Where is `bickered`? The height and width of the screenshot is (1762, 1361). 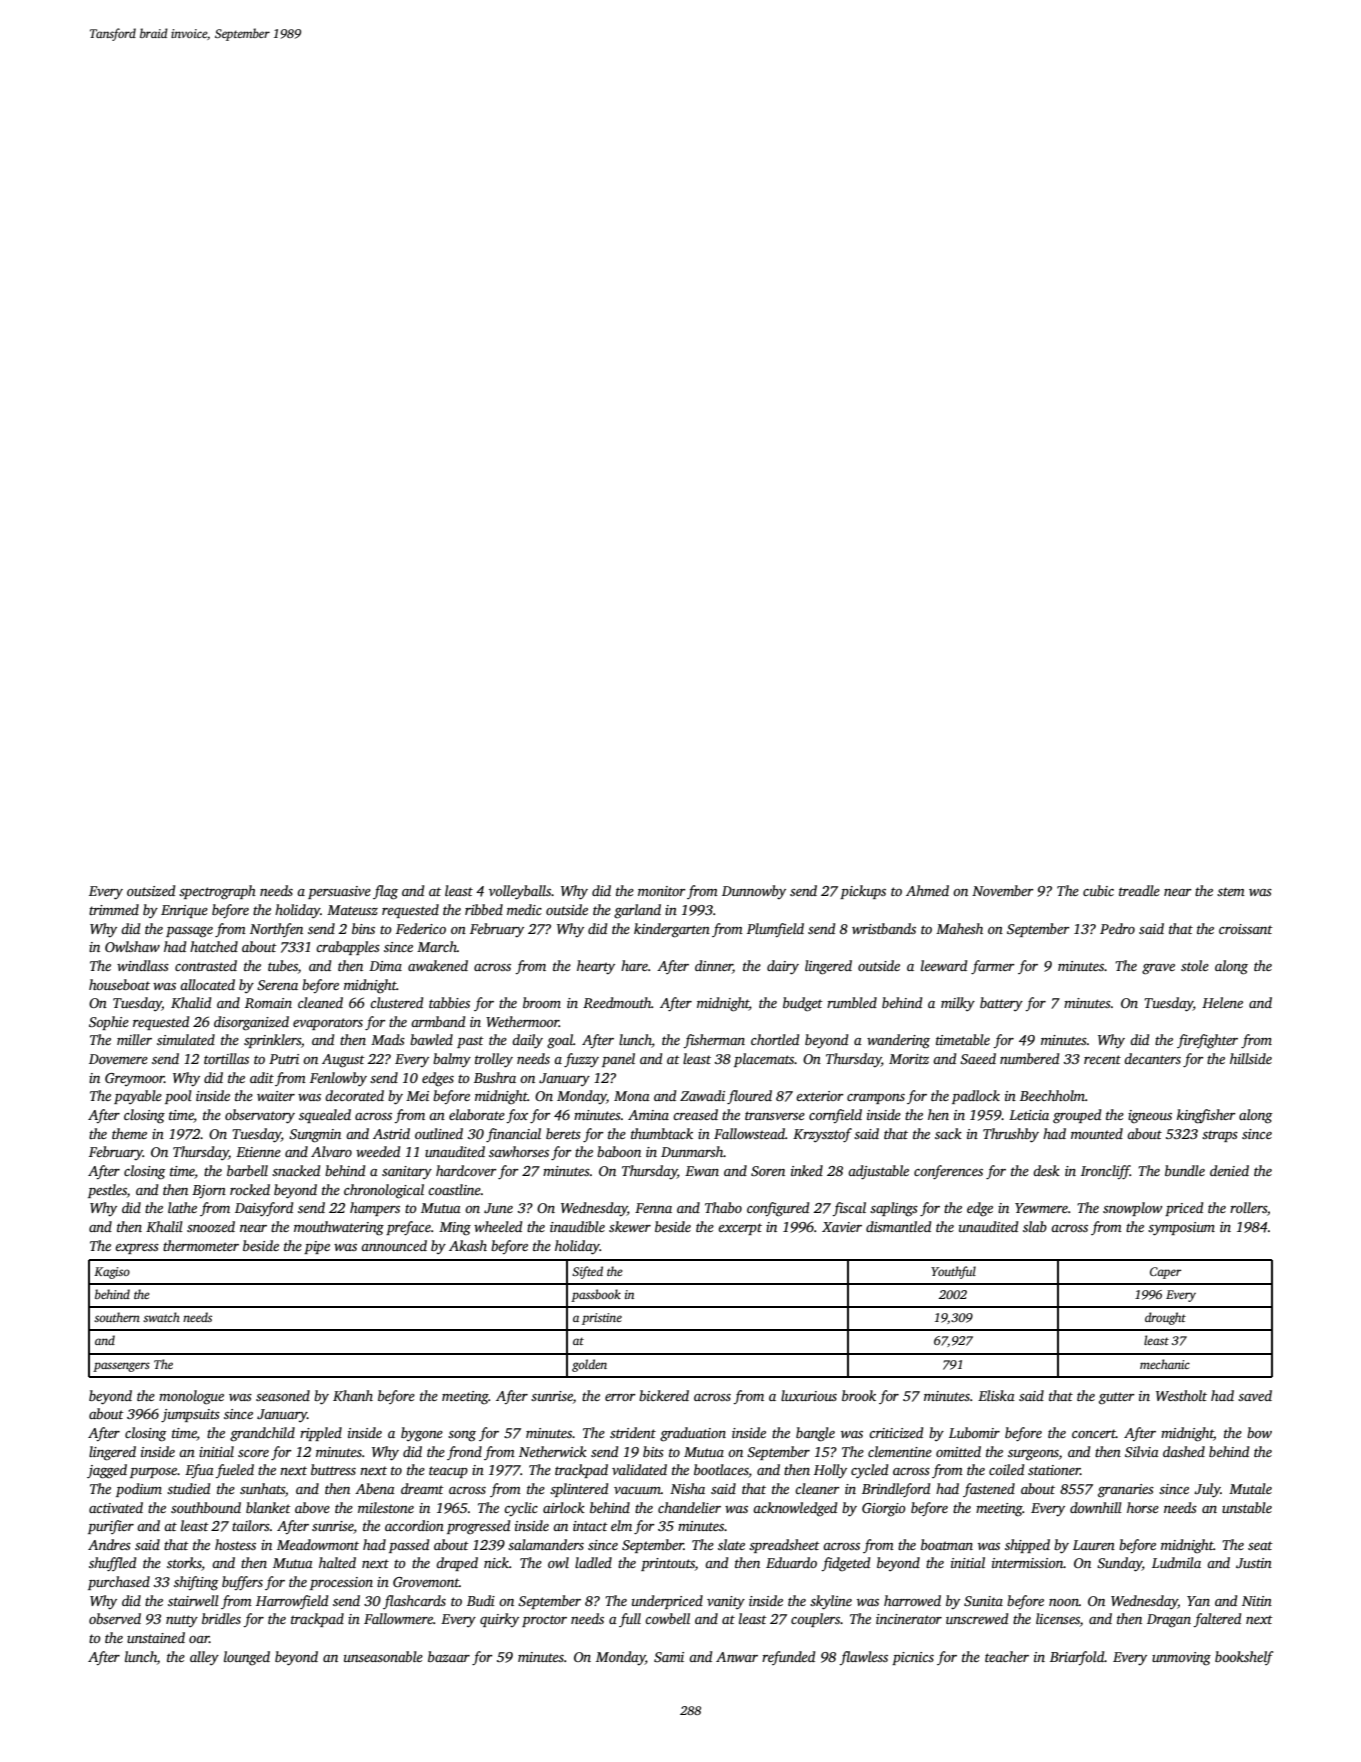 bickered is located at coordinates (664, 1395).
